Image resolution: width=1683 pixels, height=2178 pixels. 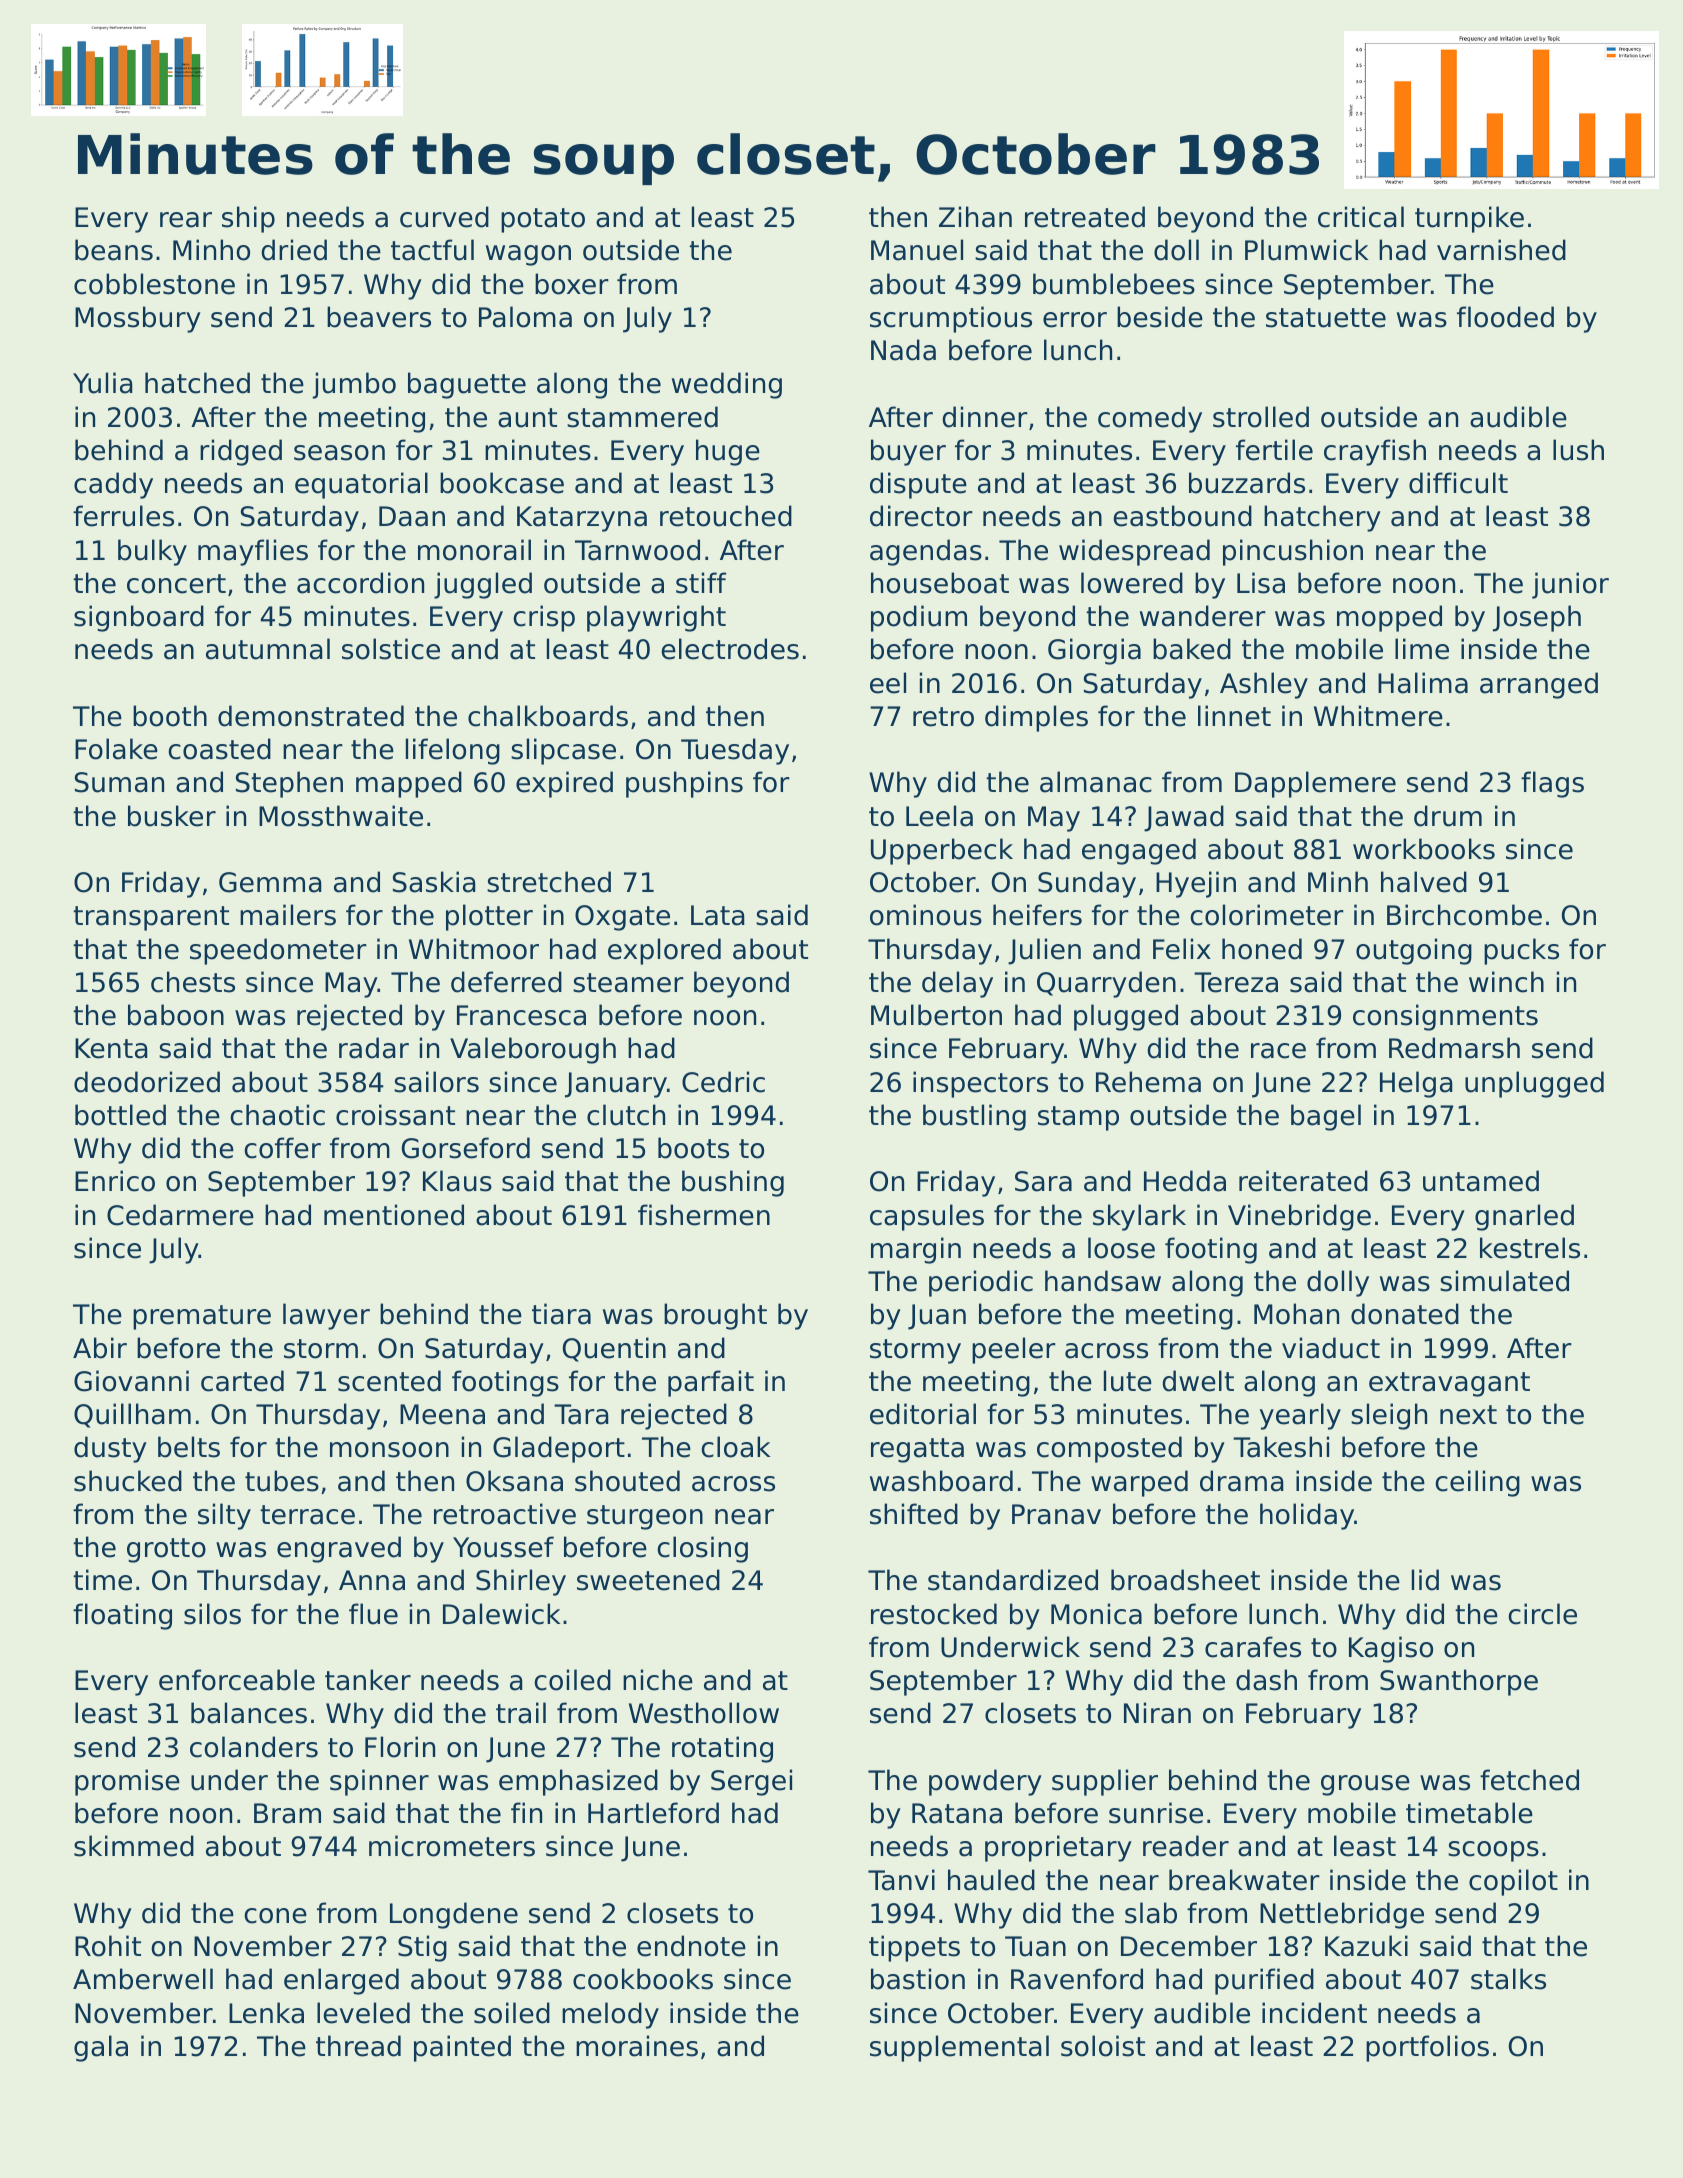 I want to click on Mossthwaite, so click(x=341, y=816).
